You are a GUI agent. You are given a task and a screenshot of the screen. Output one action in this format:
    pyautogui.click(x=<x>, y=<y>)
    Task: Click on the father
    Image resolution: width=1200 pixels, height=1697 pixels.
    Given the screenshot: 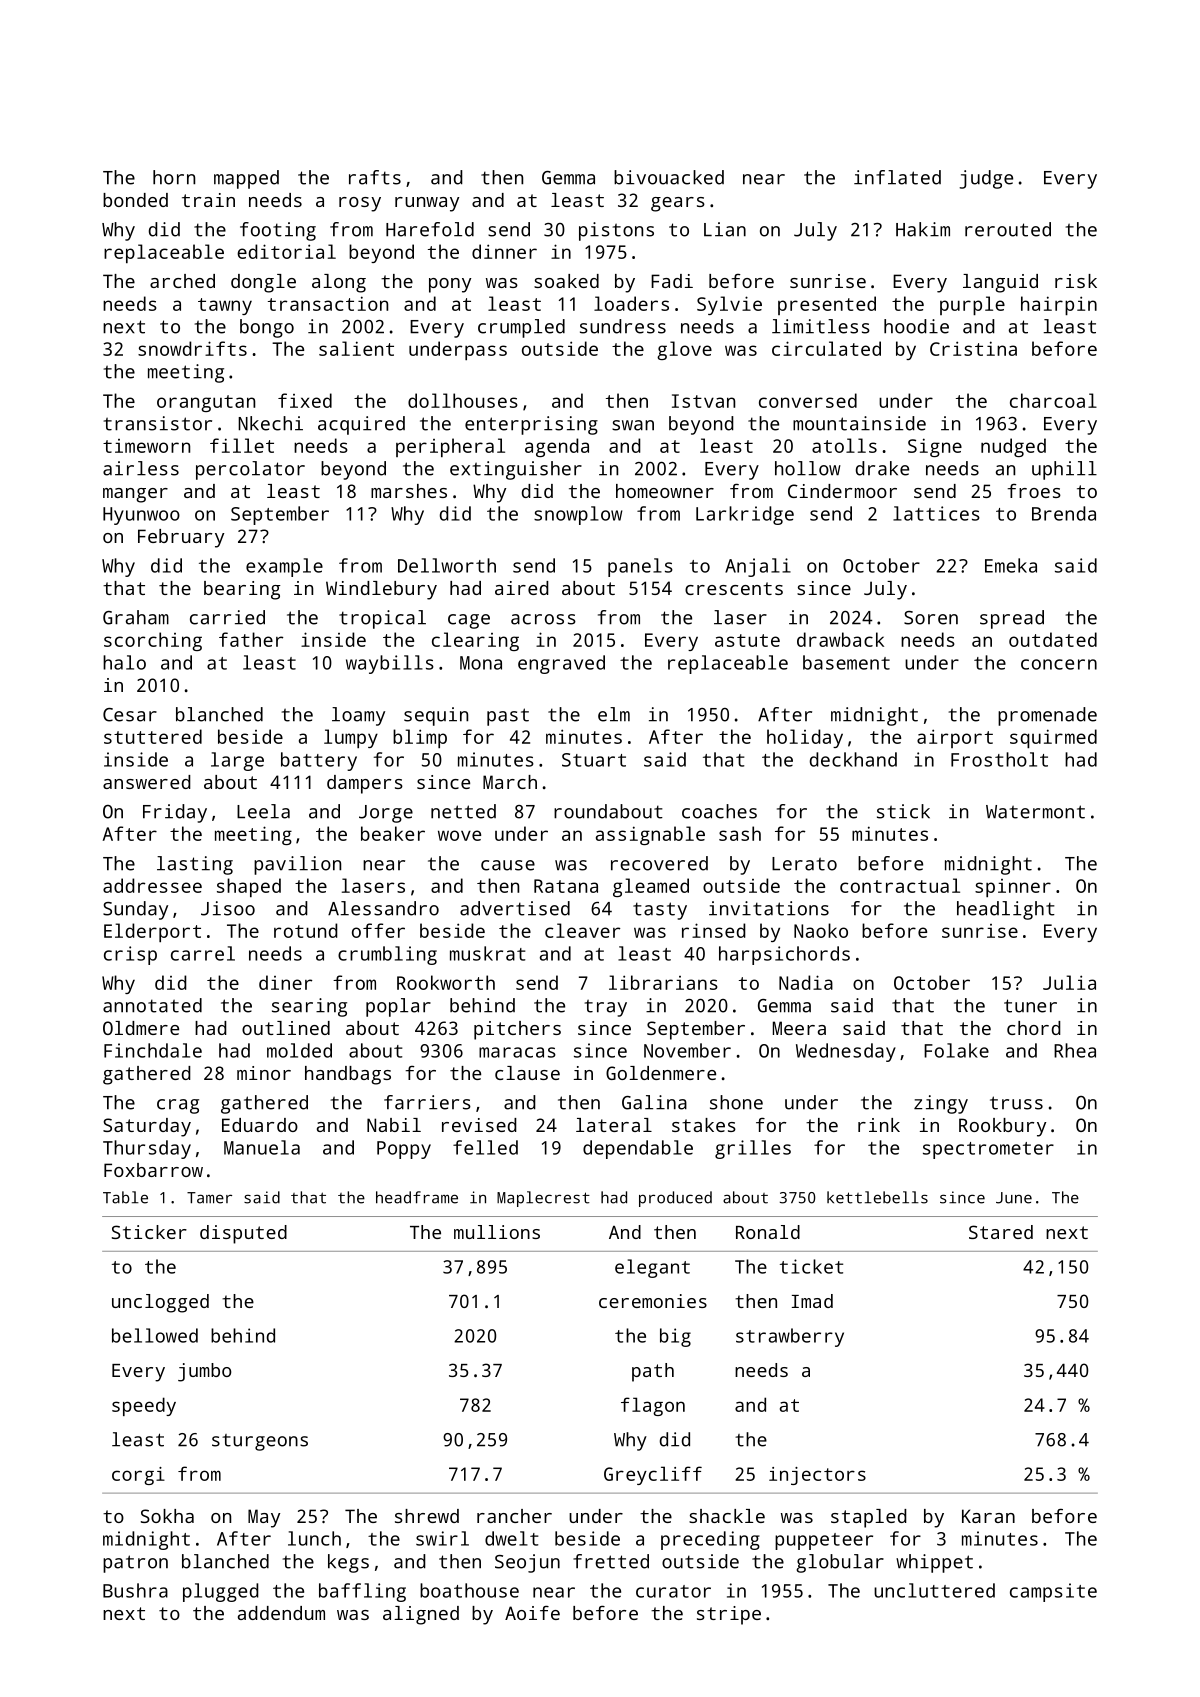 What is the action you would take?
    pyautogui.click(x=251, y=639)
